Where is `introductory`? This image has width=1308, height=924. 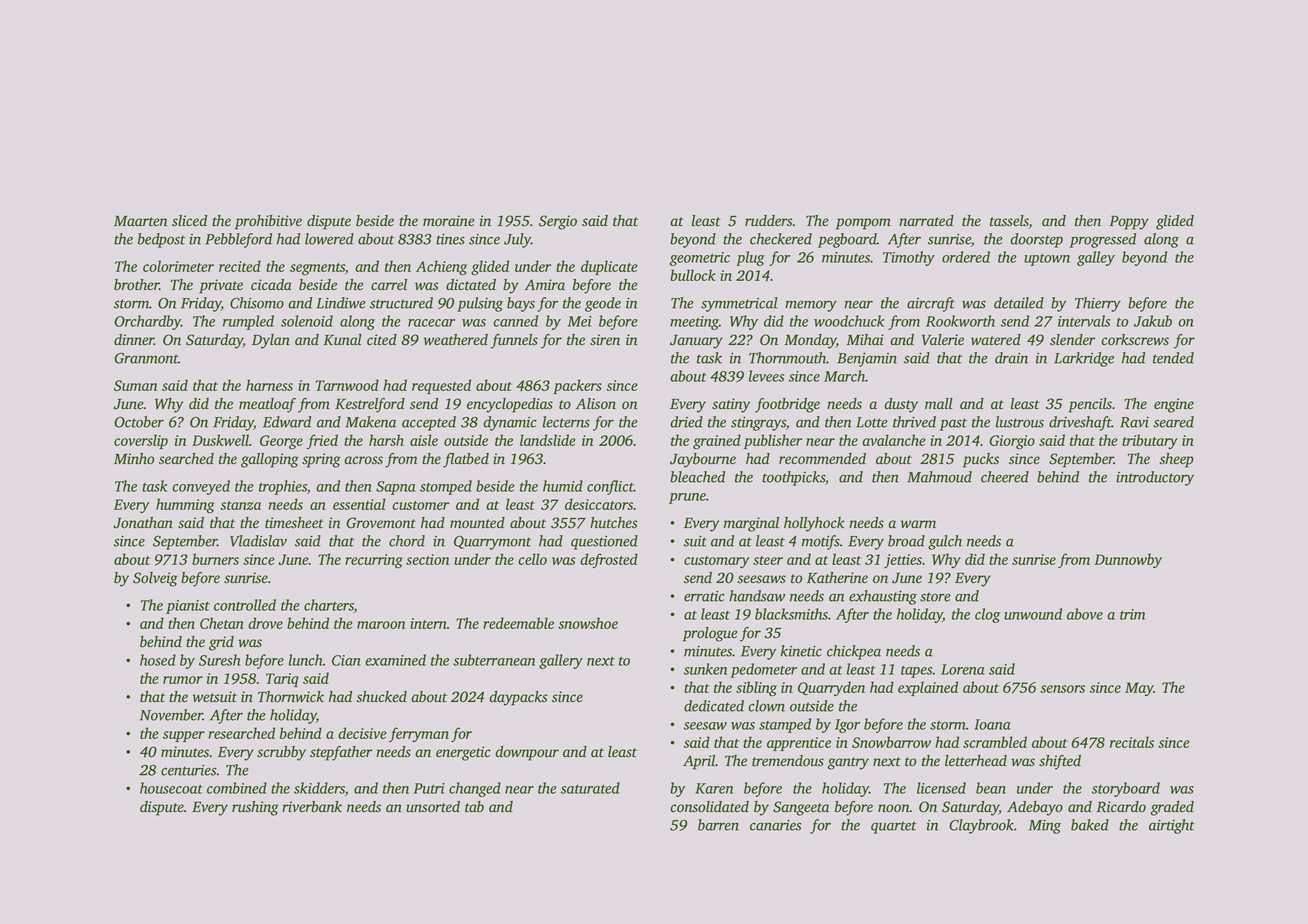
introductory is located at coordinates (1155, 478).
